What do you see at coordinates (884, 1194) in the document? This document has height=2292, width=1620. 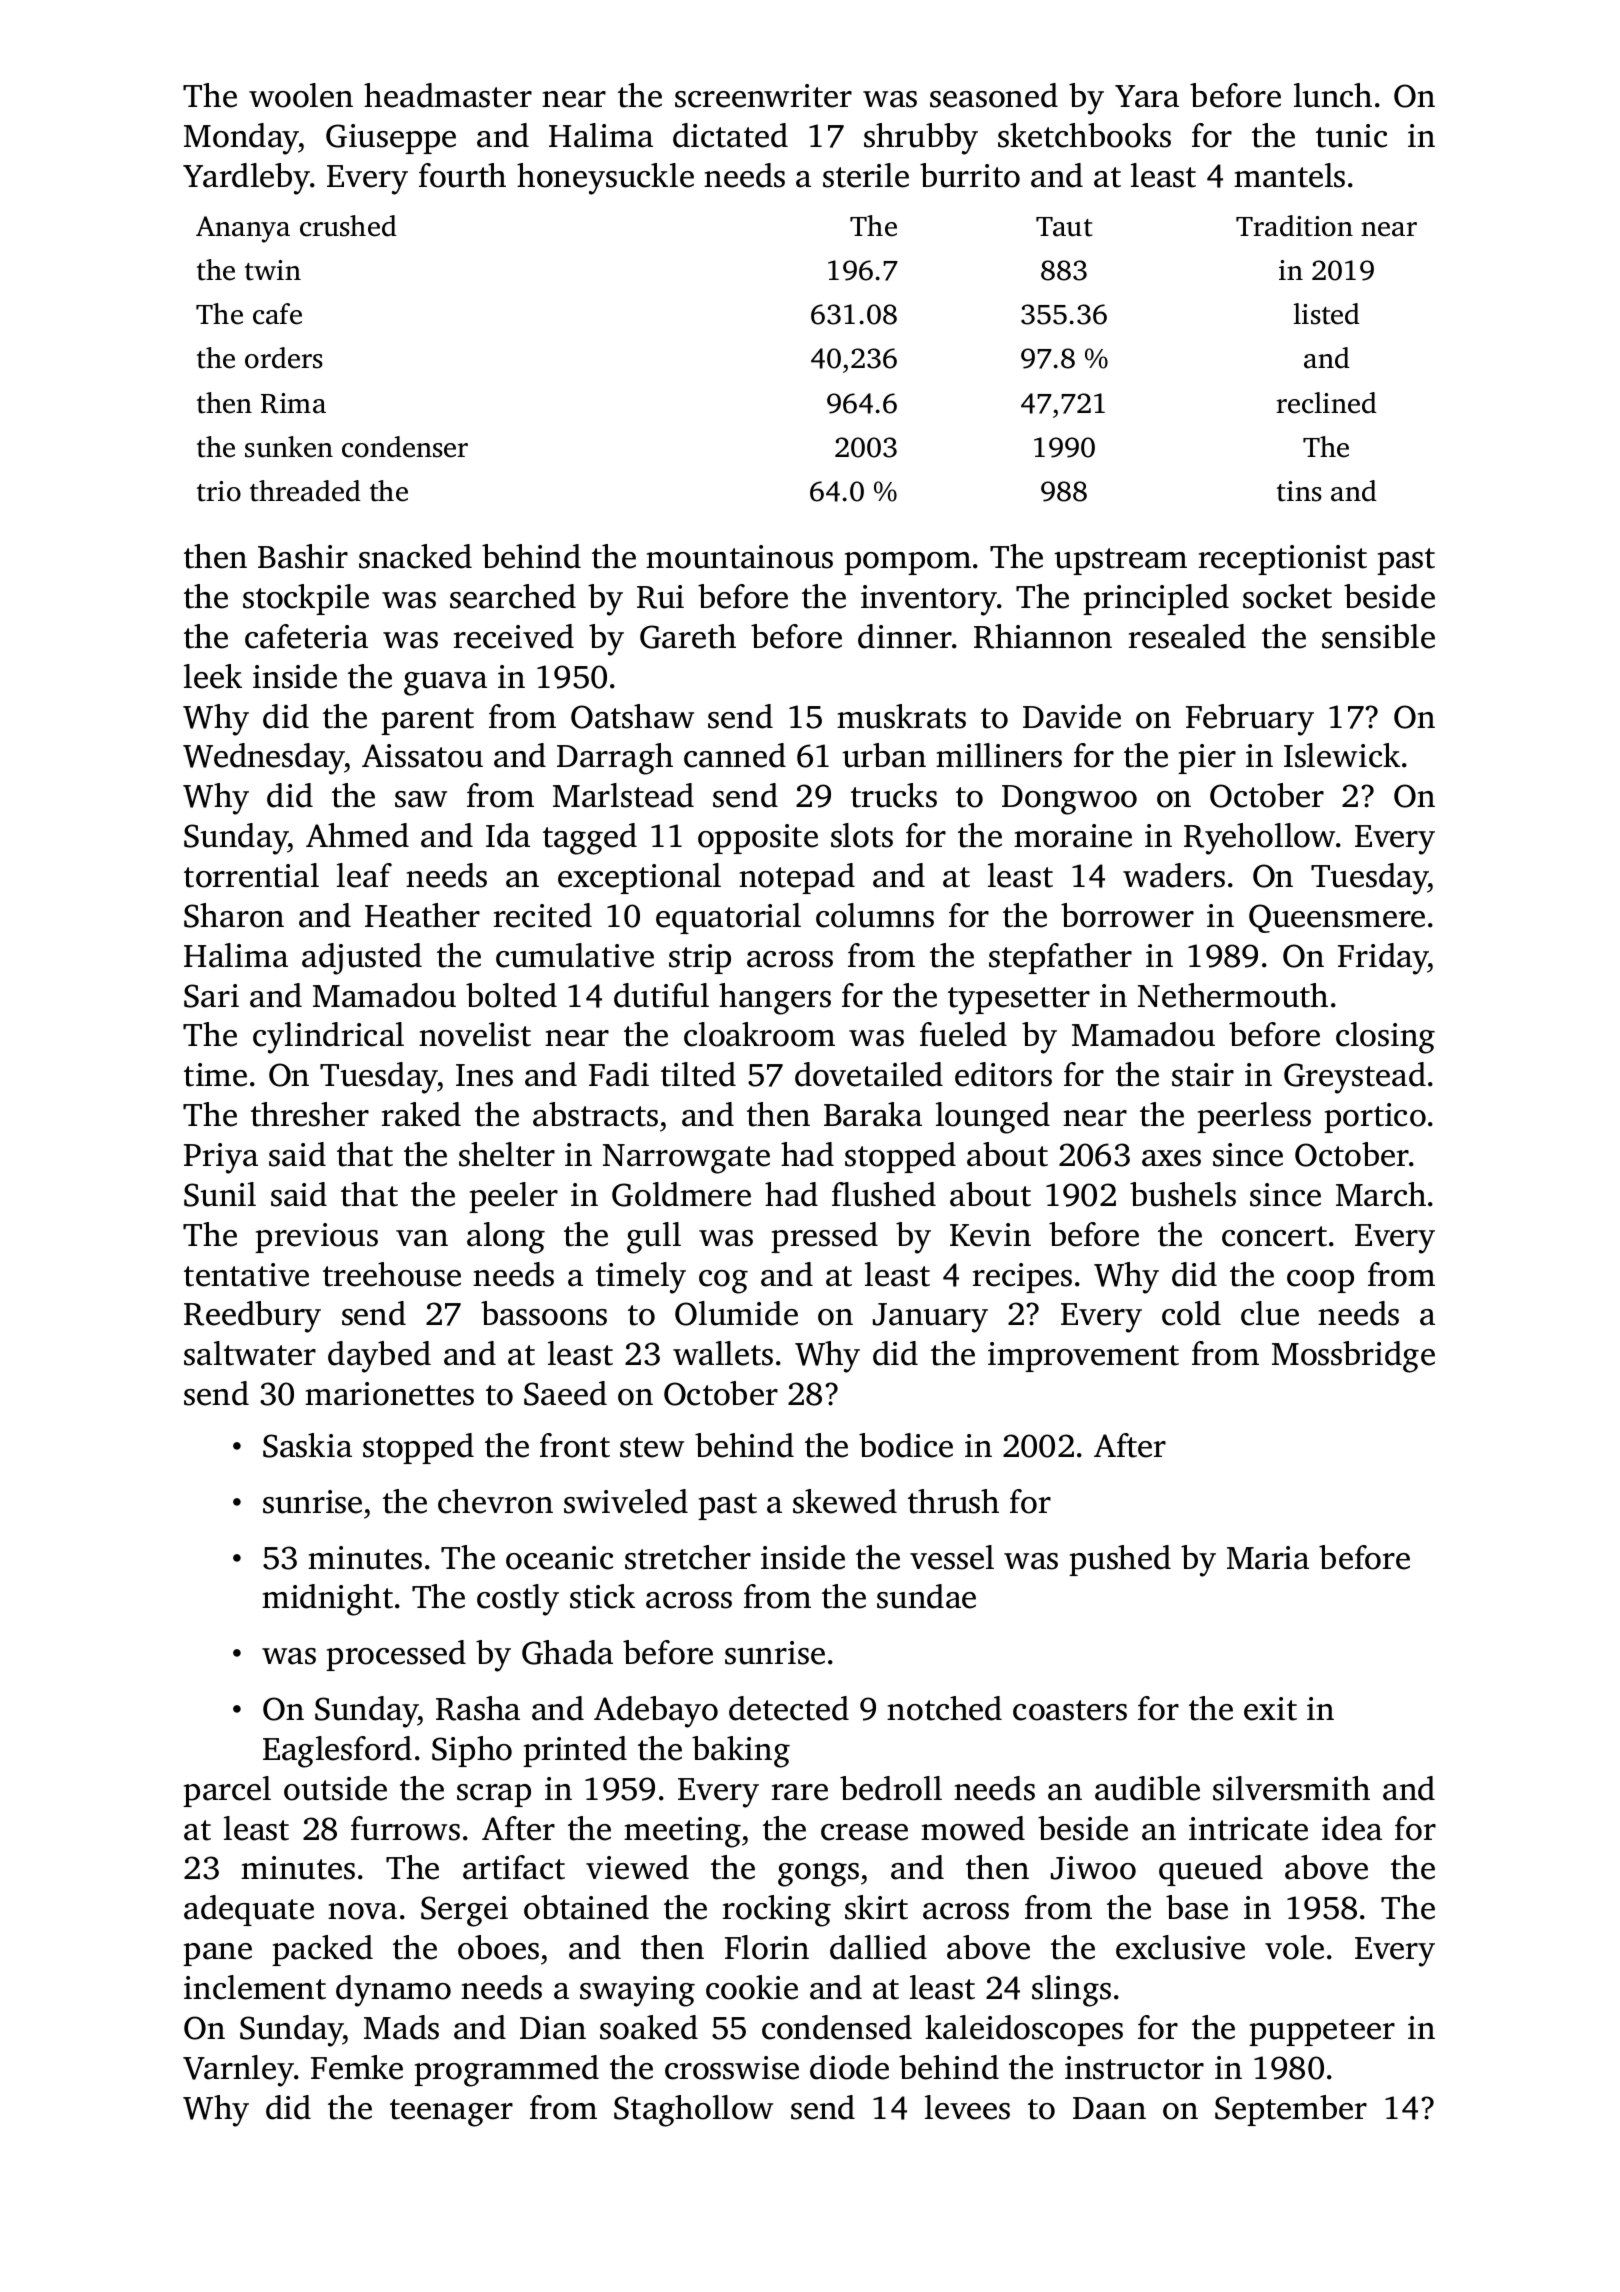 I see `flushed` at bounding box center [884, 1194].
